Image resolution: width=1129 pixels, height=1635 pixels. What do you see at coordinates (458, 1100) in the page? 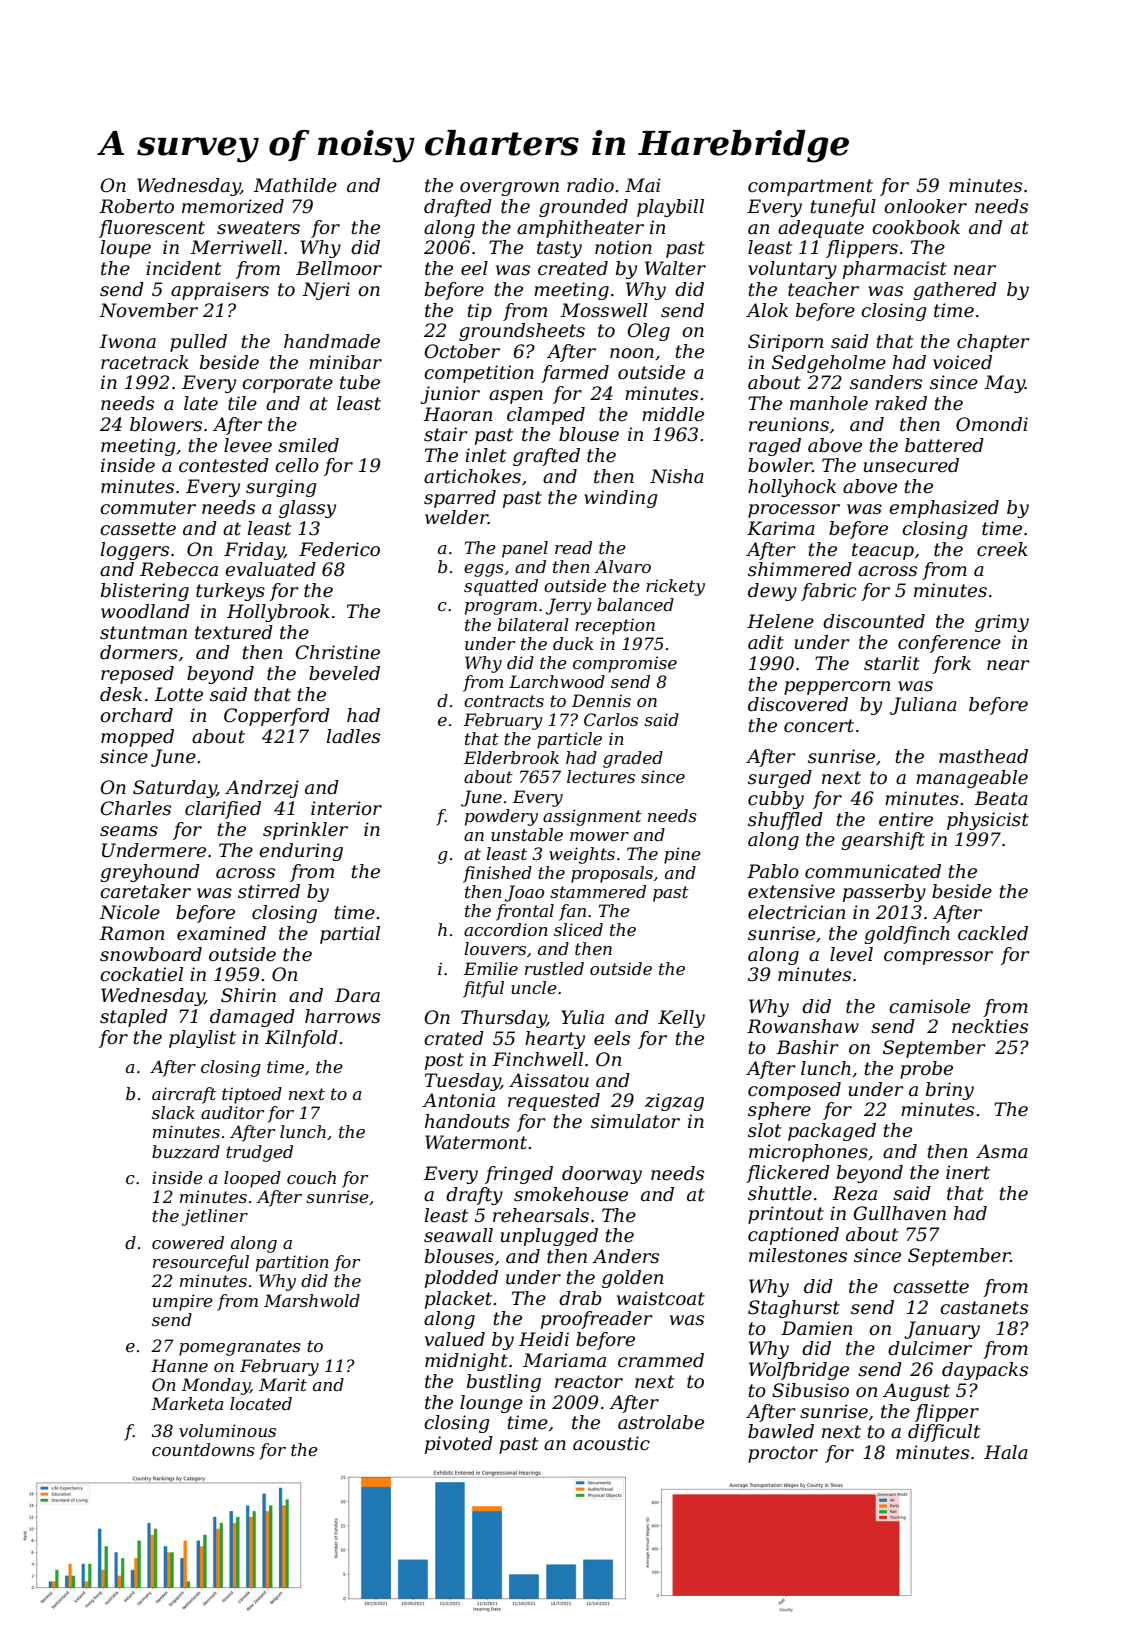
I see `Antonia` at bounding box center [458, 1100].
